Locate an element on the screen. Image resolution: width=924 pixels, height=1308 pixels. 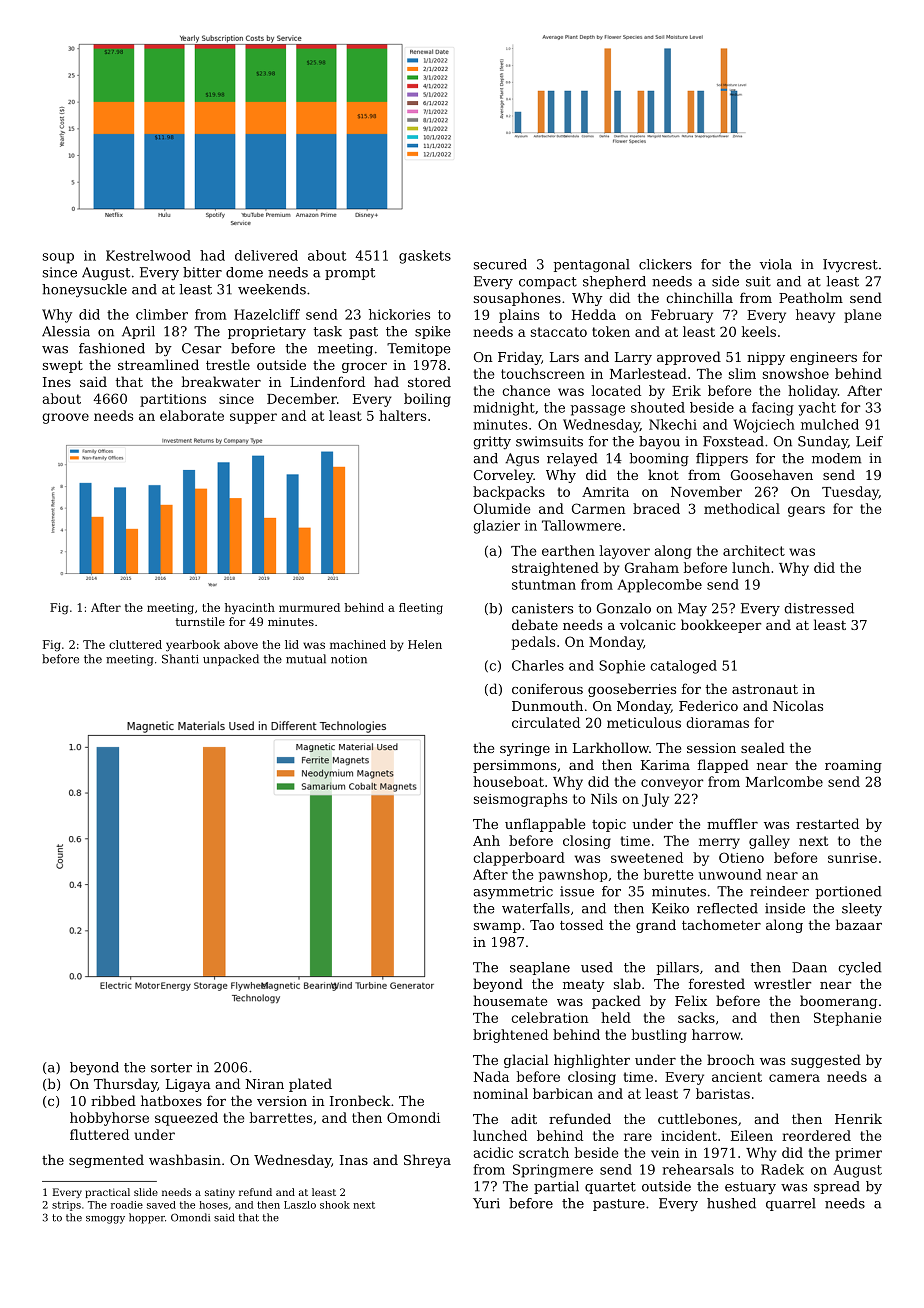
fluttered is located at coordinates (99, 1134).
